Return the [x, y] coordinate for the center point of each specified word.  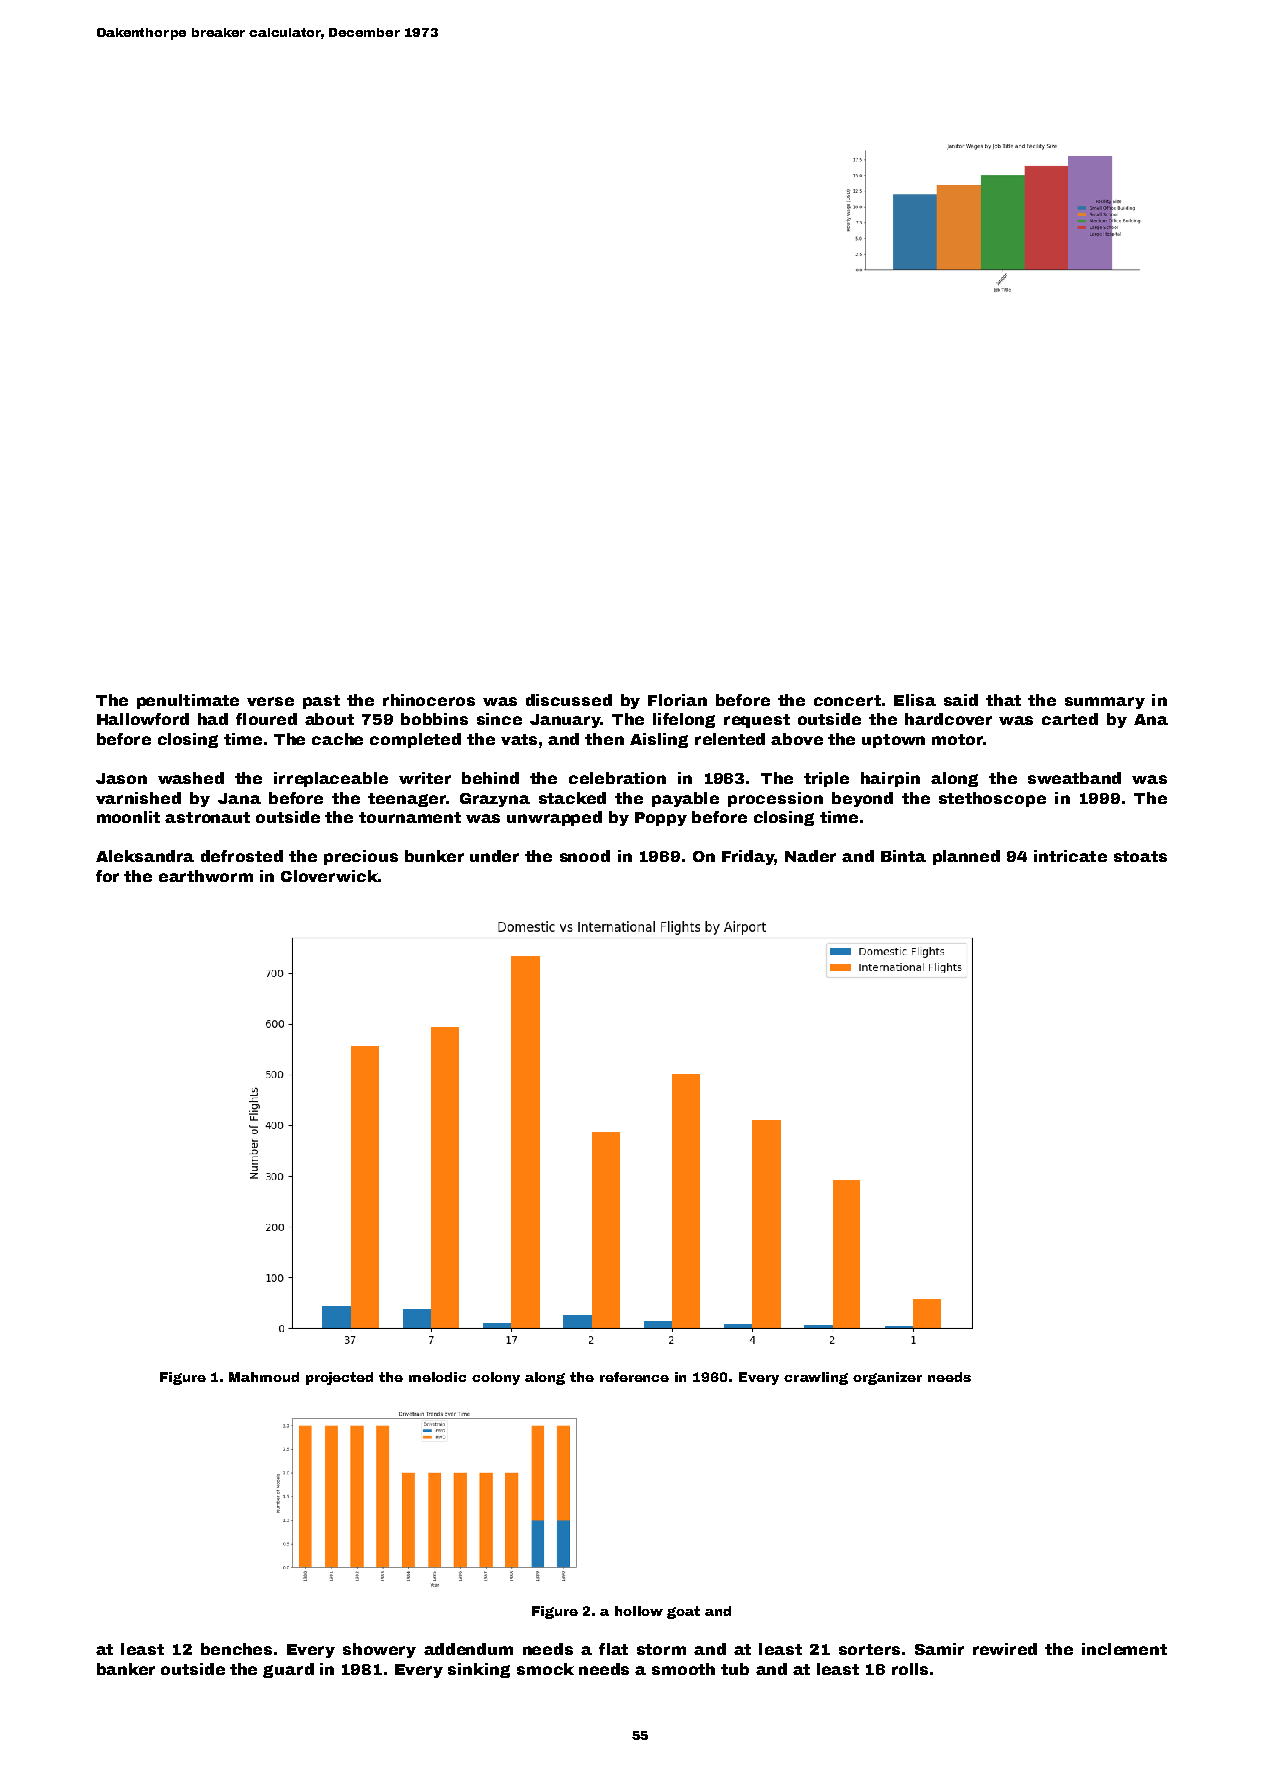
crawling [816, 1378]
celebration [617, 778]
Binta [903, 856]
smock [545, 1669]
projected [339, 1378]
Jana [239, 798]
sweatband [1074, 778]
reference [634, 1377]
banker [126, 1669]
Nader [810, 856]
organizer [887, 1378]
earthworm [206, 876]
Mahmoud [264, 1377]
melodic [437, 1377]
